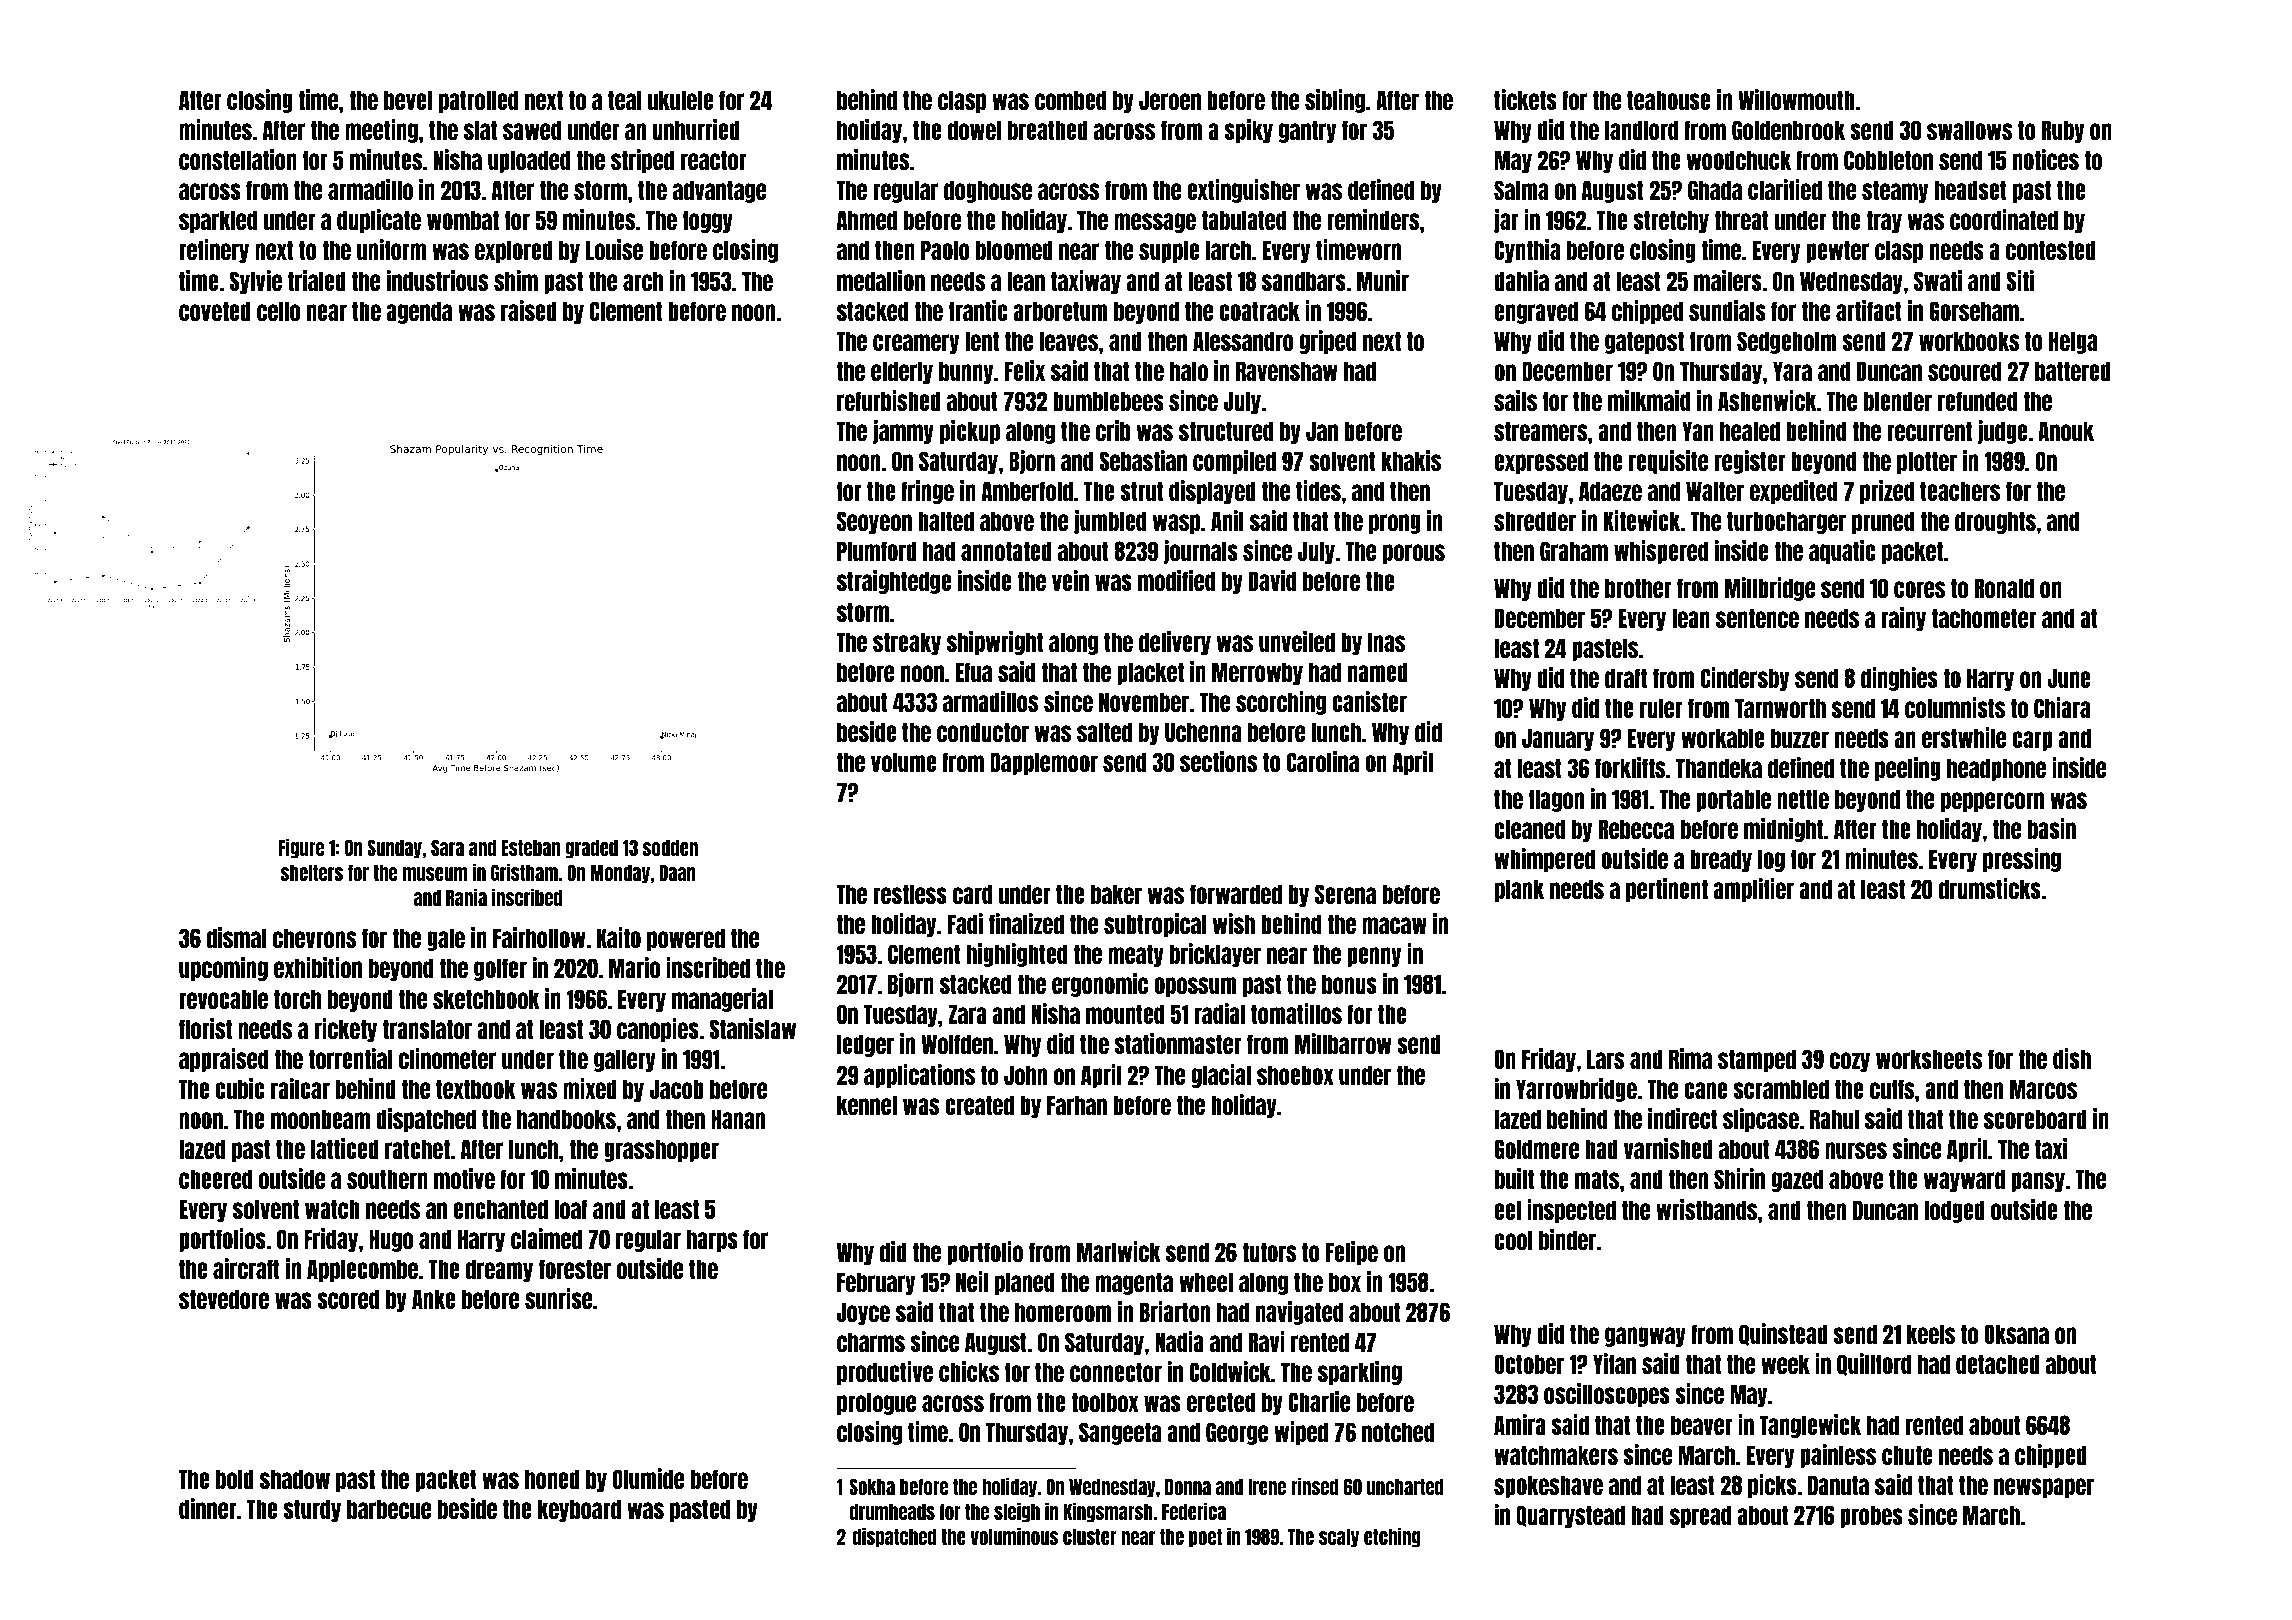  What do you see at coordinates (1339, 1538) in the screenshot?
I see `scaly` at bounding box center [1339, 1538].
